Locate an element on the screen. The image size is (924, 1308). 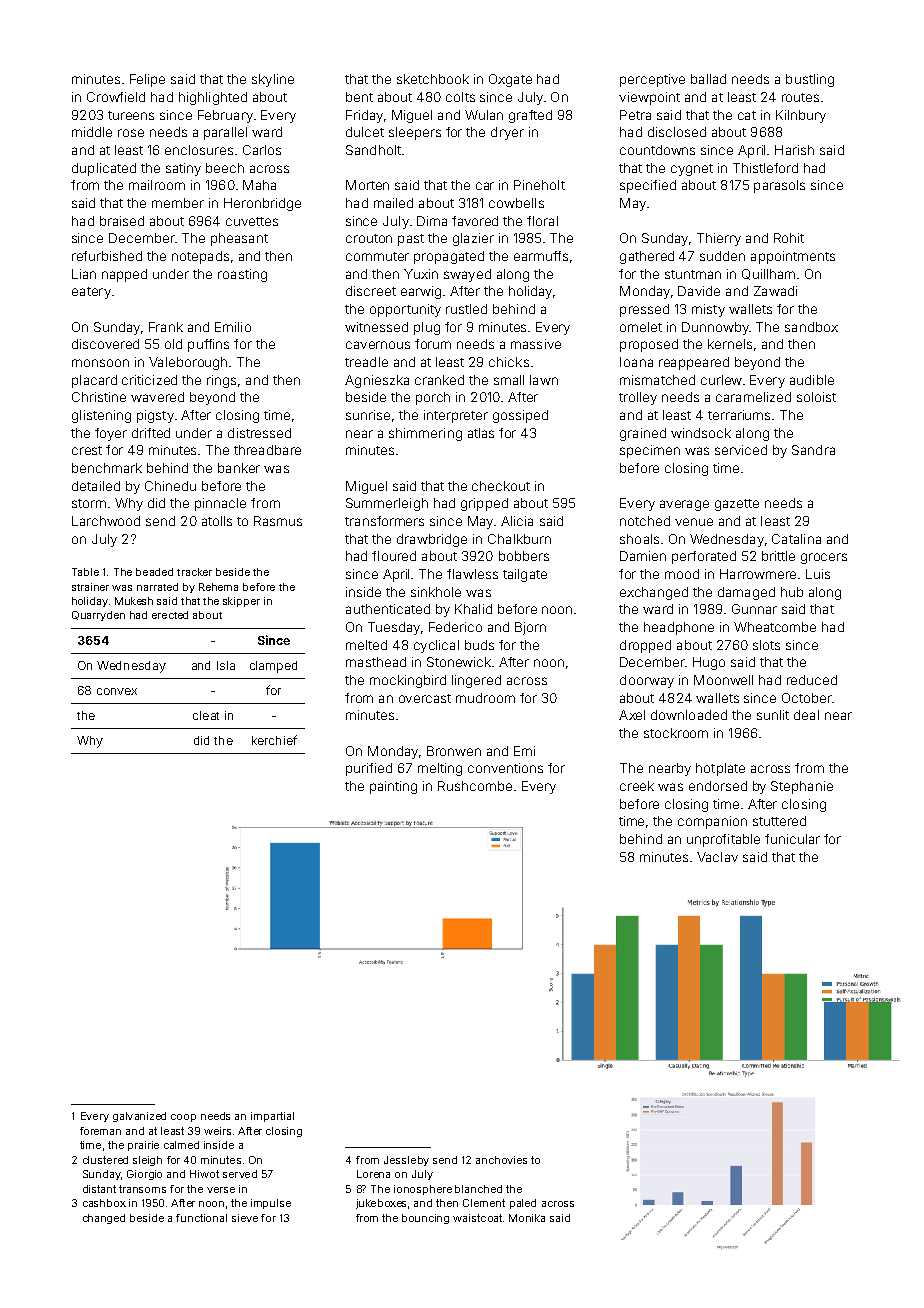
galvanized is located at coordinates (139, 1117).
